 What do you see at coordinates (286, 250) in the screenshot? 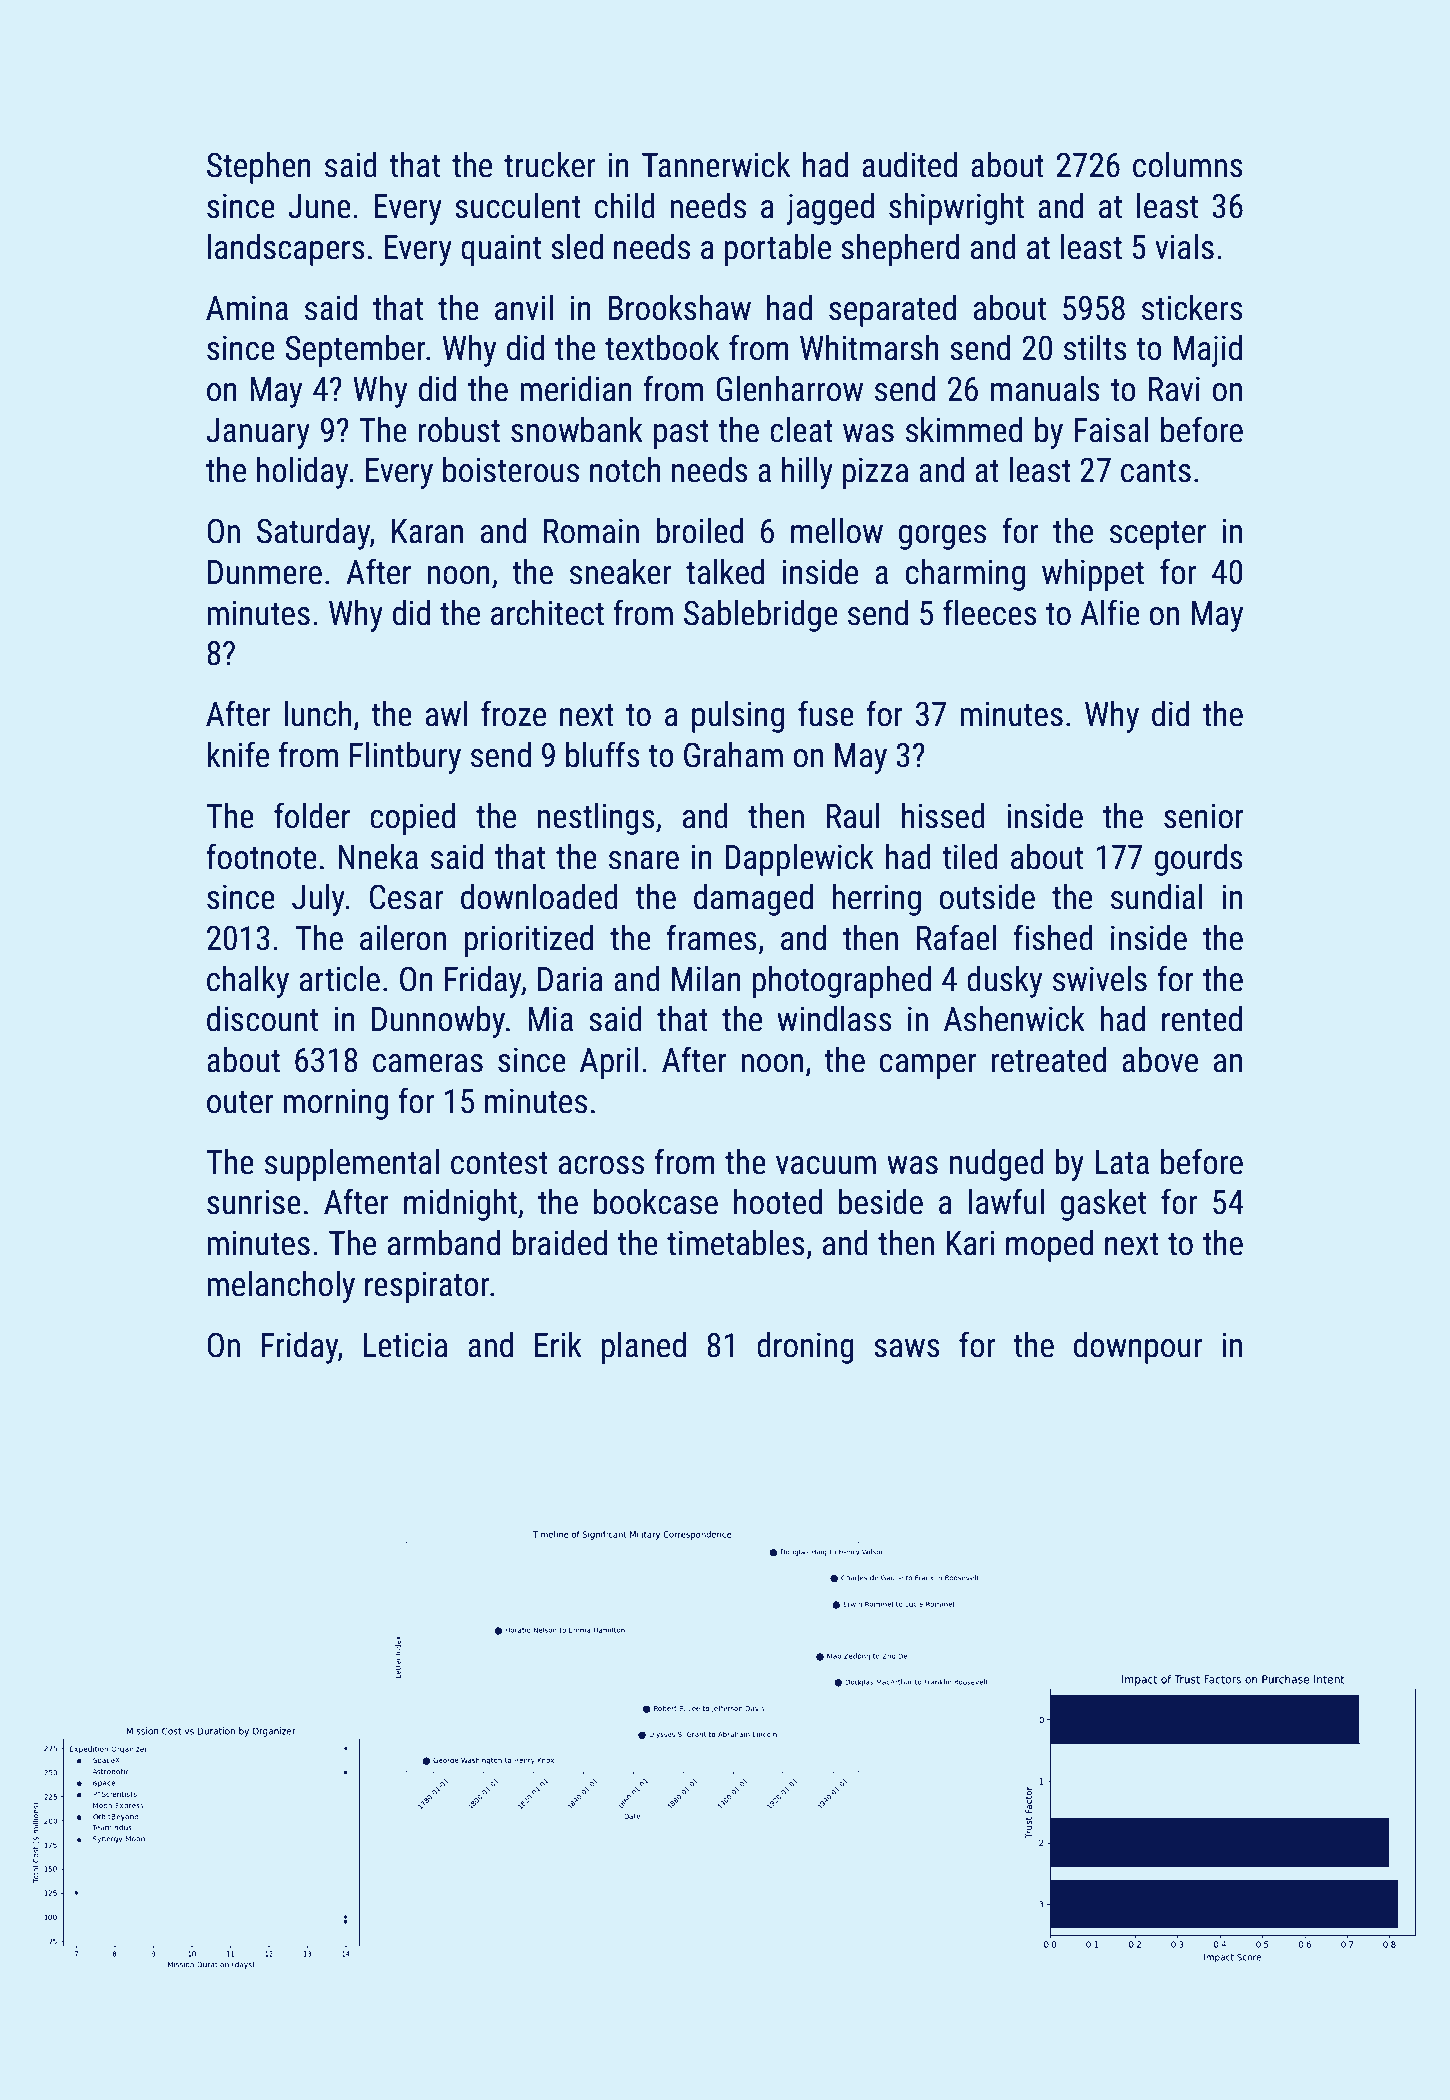
I see `landscapers` at bounding box center [286, 250].
